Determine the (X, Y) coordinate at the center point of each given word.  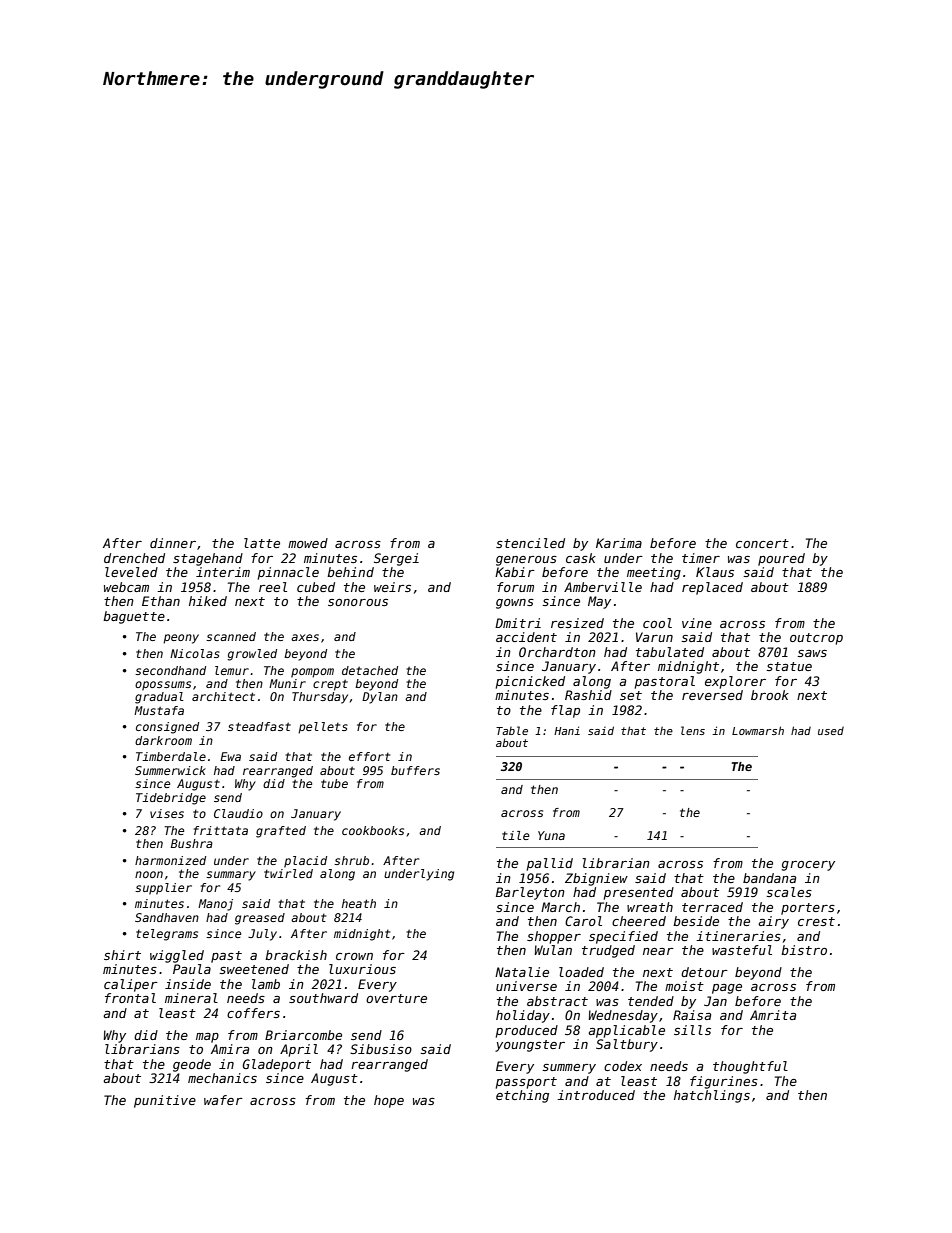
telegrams (167, 935)
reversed (712, 695)
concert (762, 543)
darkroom (163, 740)
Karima (619, 543)
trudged (608, 951)
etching (522, 1096)
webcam (126, 587)
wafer (223, 1100)
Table (512, 730)
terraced (712, 907)
